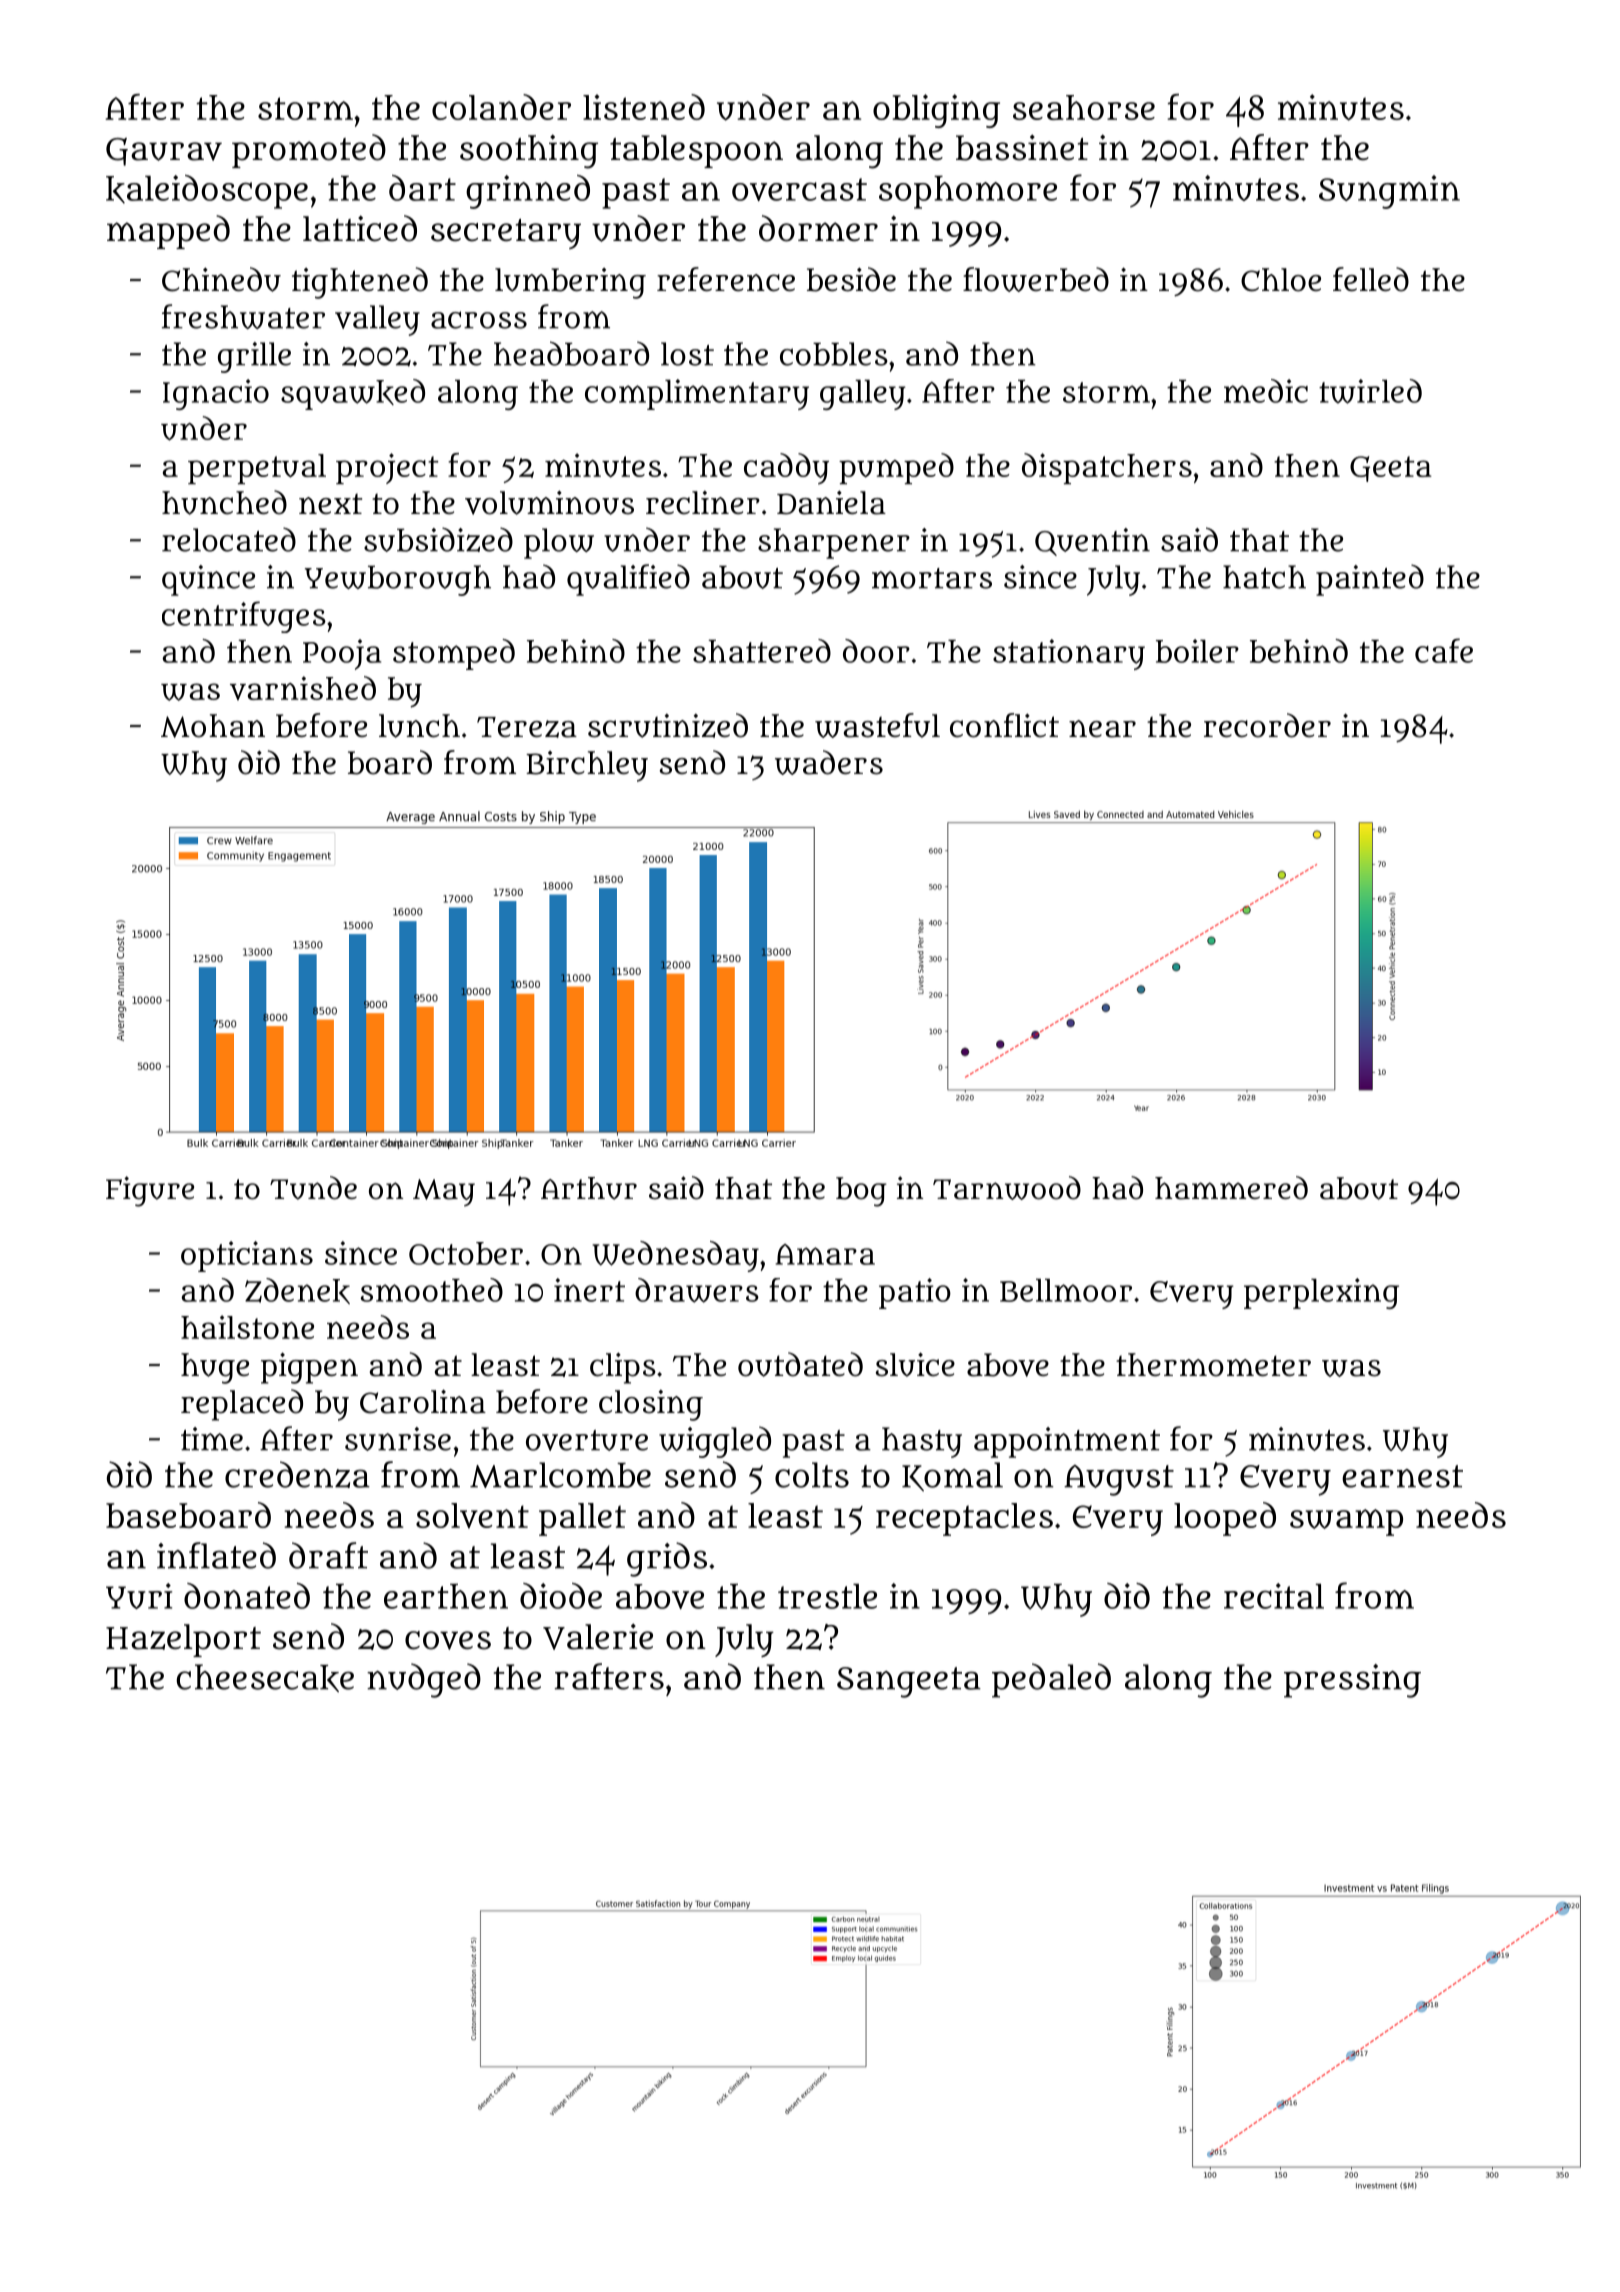 The width and height of the screenshot is (1620, 2292). What do you see at coordinates (164, 152) in the screenshot?
I see `Gaurav` at bounding box center [164, 152].
